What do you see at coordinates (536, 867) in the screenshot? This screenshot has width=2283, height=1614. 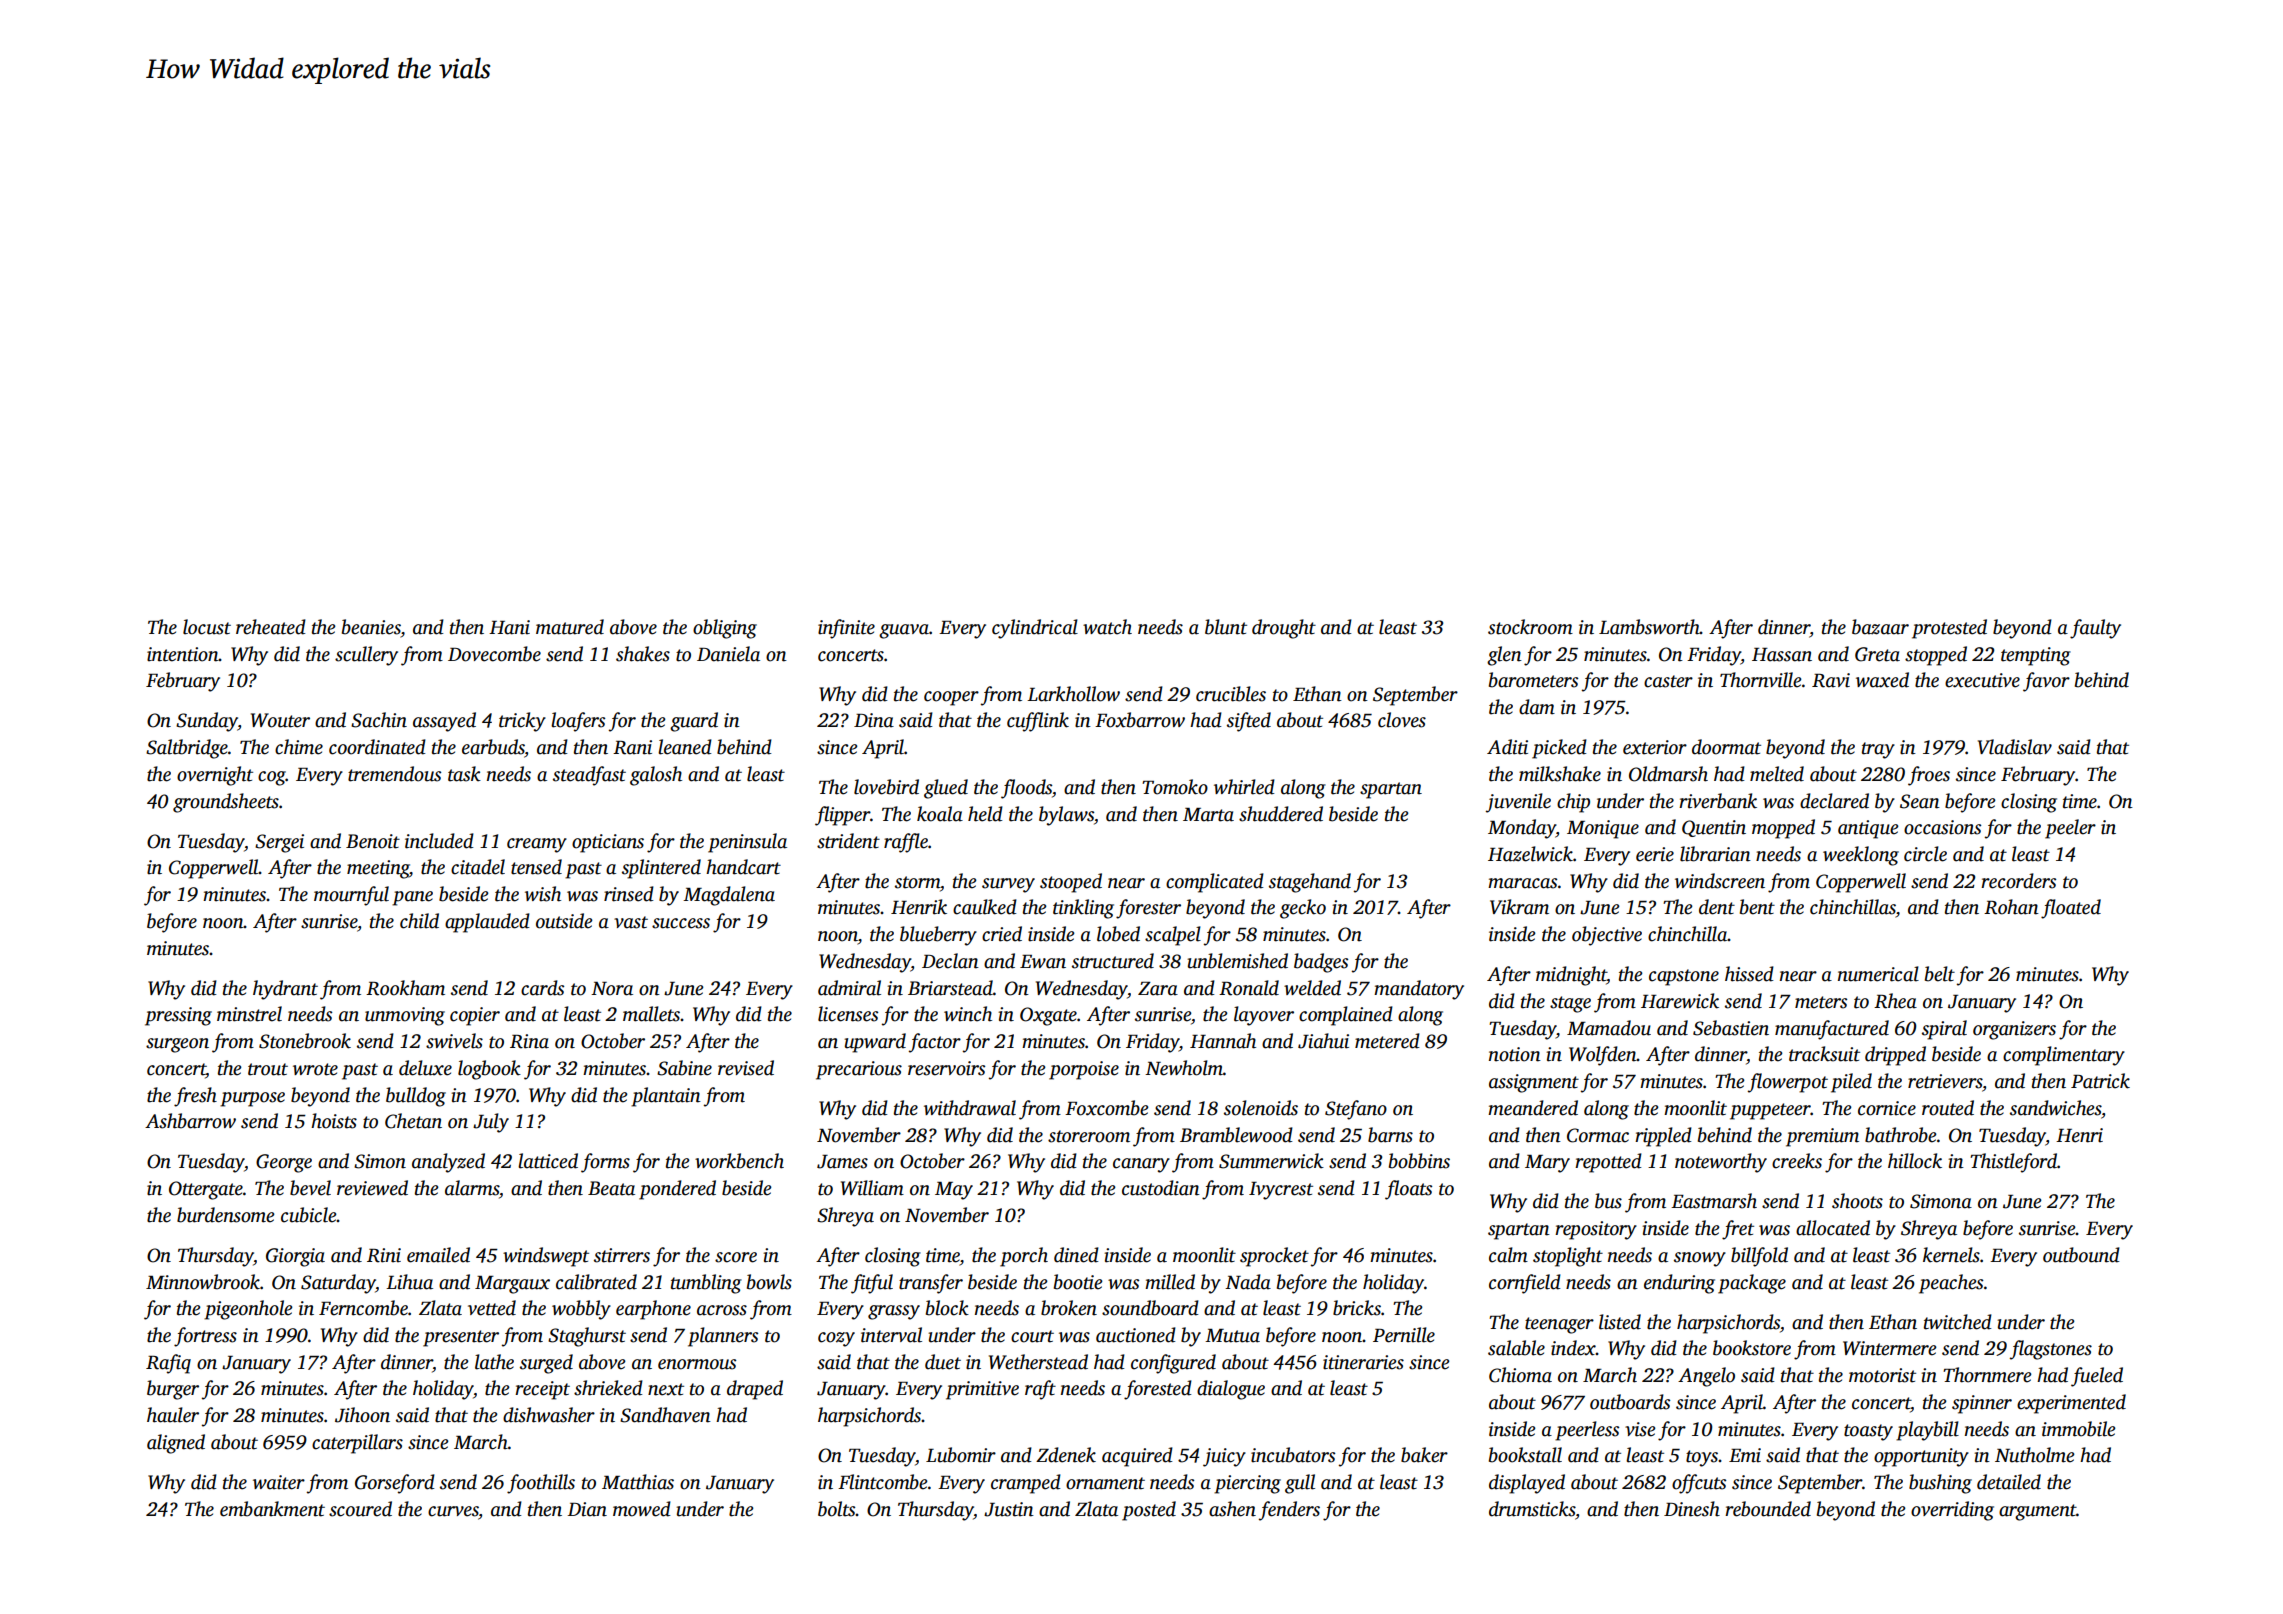 I see `tensed` at bounding box center [536, 867].
